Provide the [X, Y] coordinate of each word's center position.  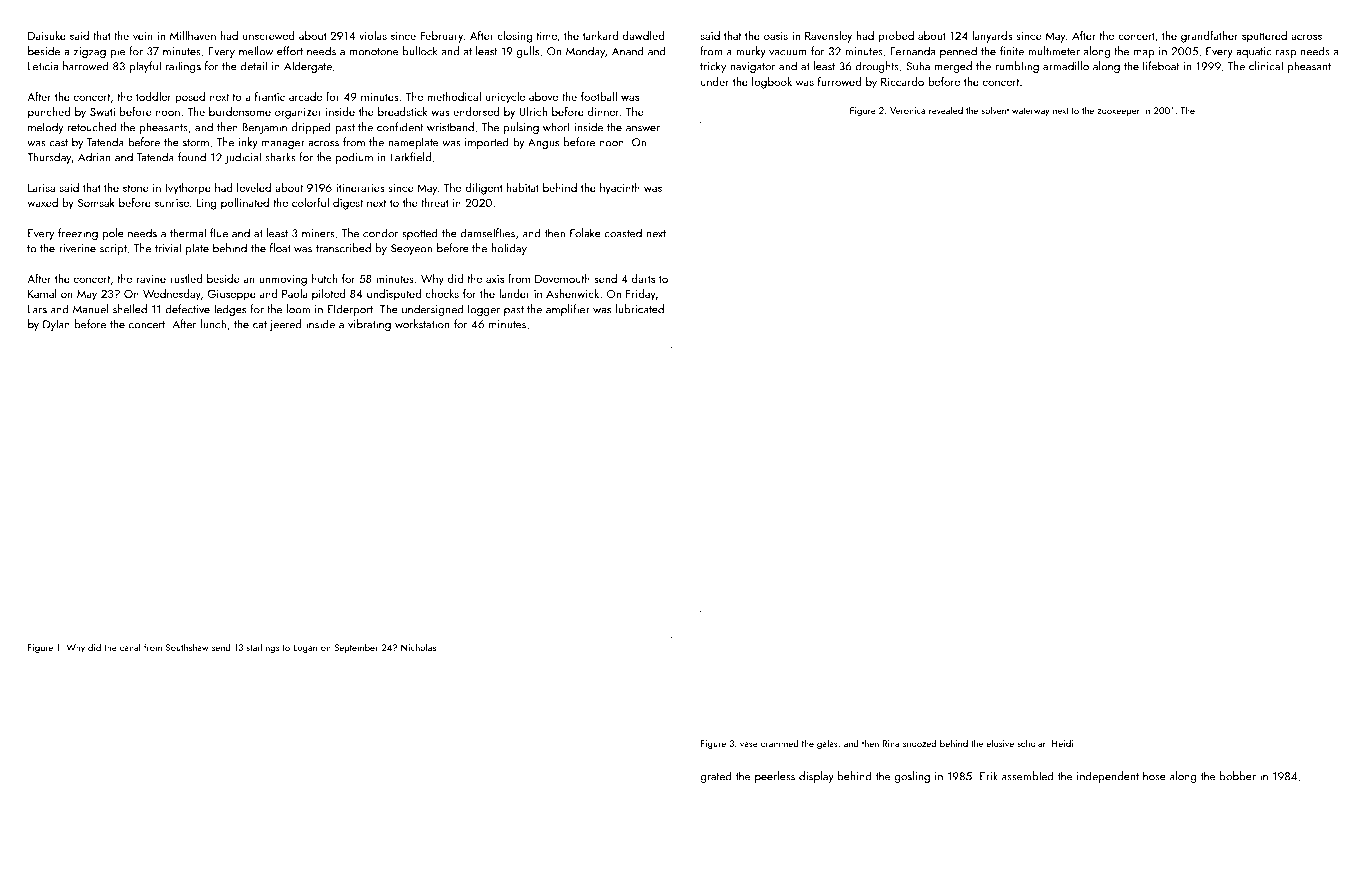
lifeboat [1161, 66]
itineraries [360, 188]
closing [514, 37]
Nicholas [418, 647]
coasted [623, 233]
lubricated [640, 309]
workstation [422, 324]
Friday [641, 295]
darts [643, 278]
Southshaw [187, 647]
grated [716, 777]
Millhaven [193, 35]
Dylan [56, 325]
